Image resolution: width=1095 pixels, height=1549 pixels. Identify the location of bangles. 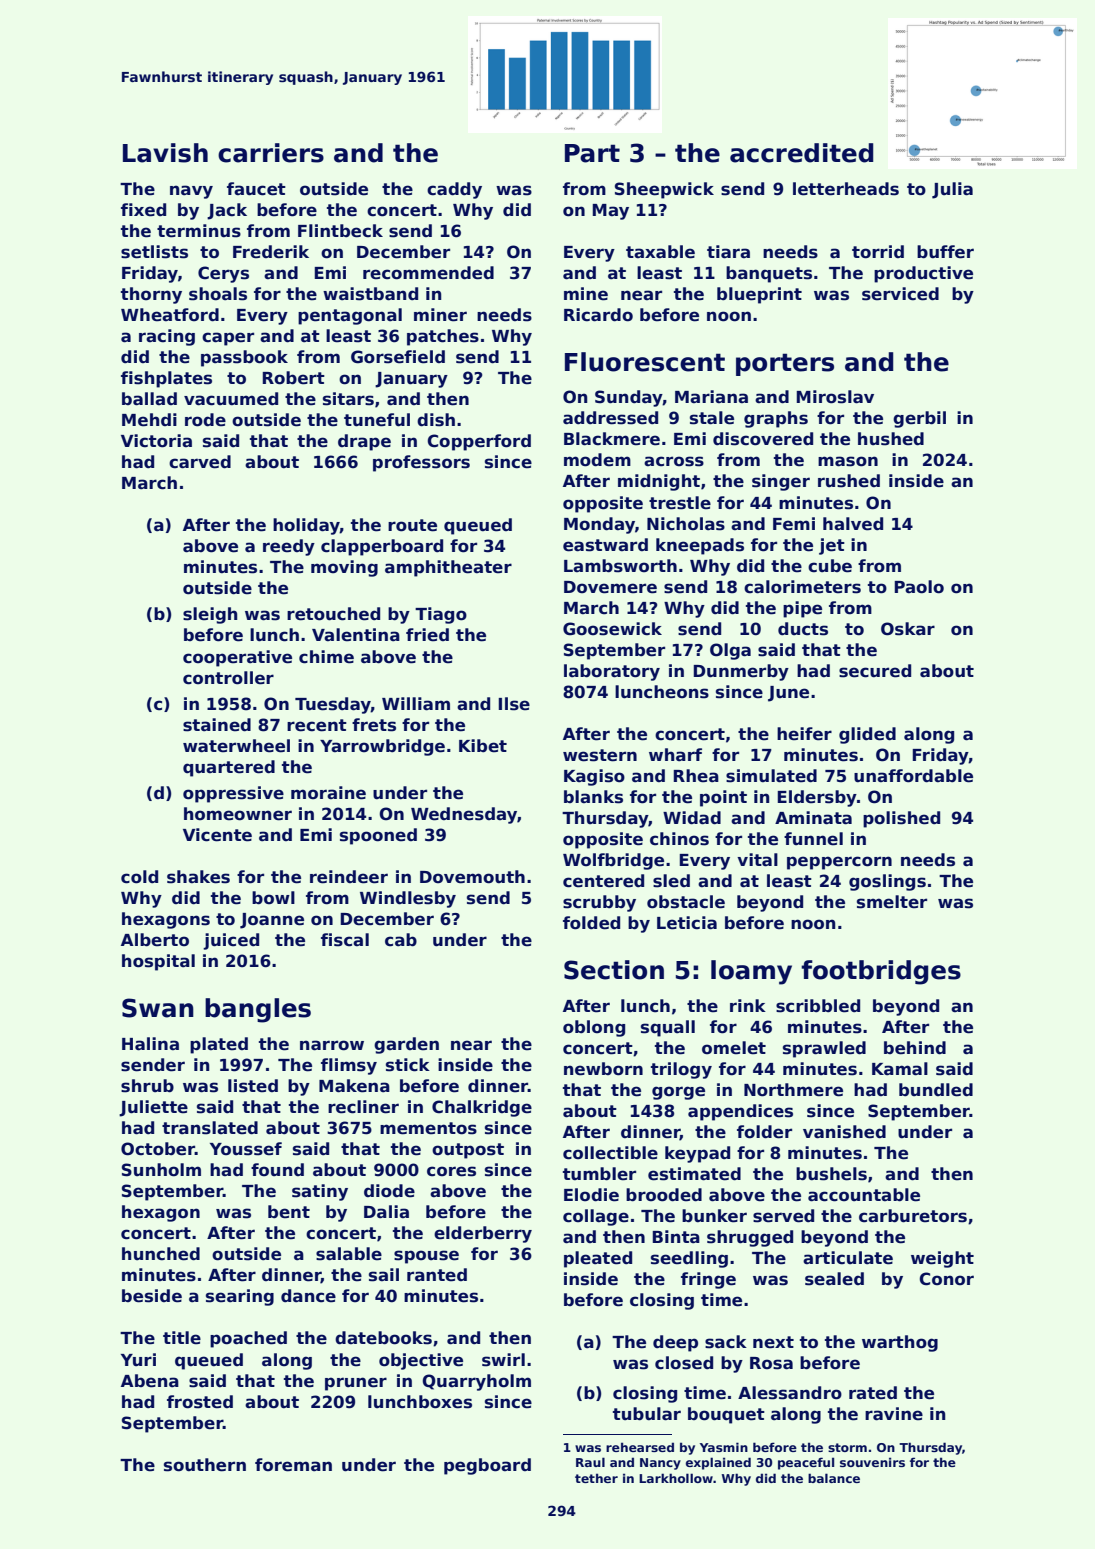
(258, 1010).
